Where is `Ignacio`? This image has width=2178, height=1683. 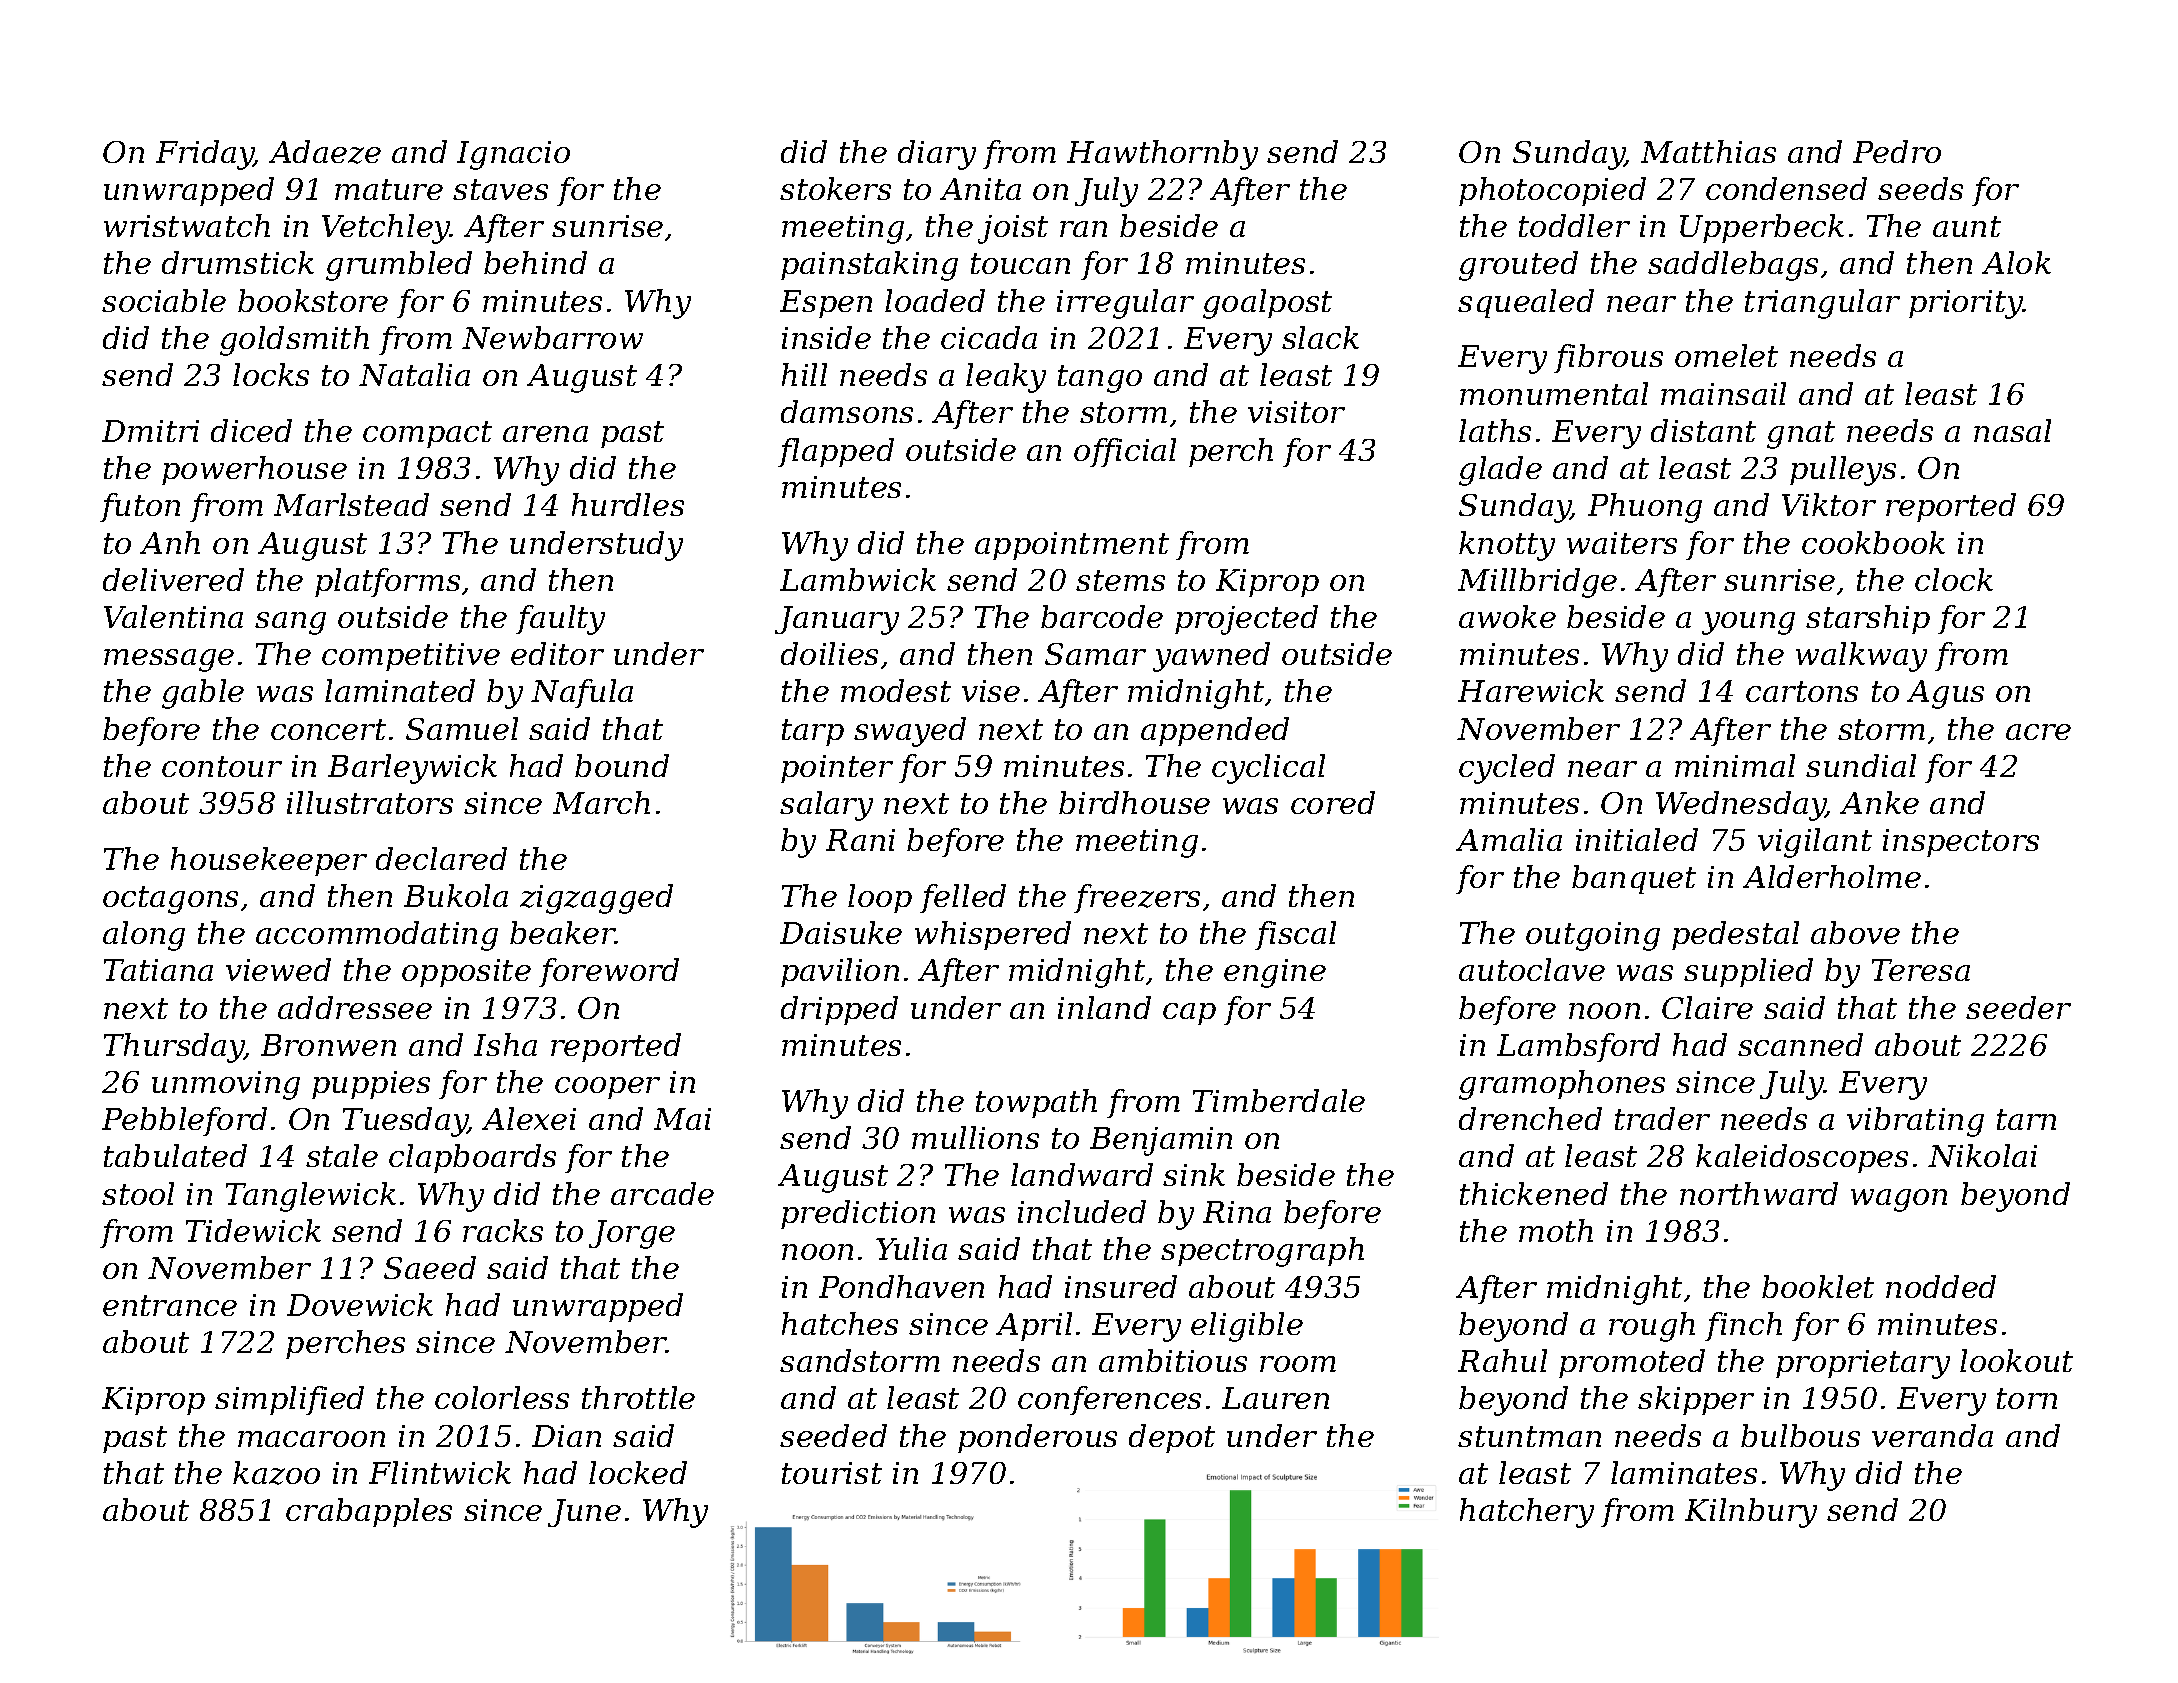 Ignacio is located at coordinates (513, 155).
